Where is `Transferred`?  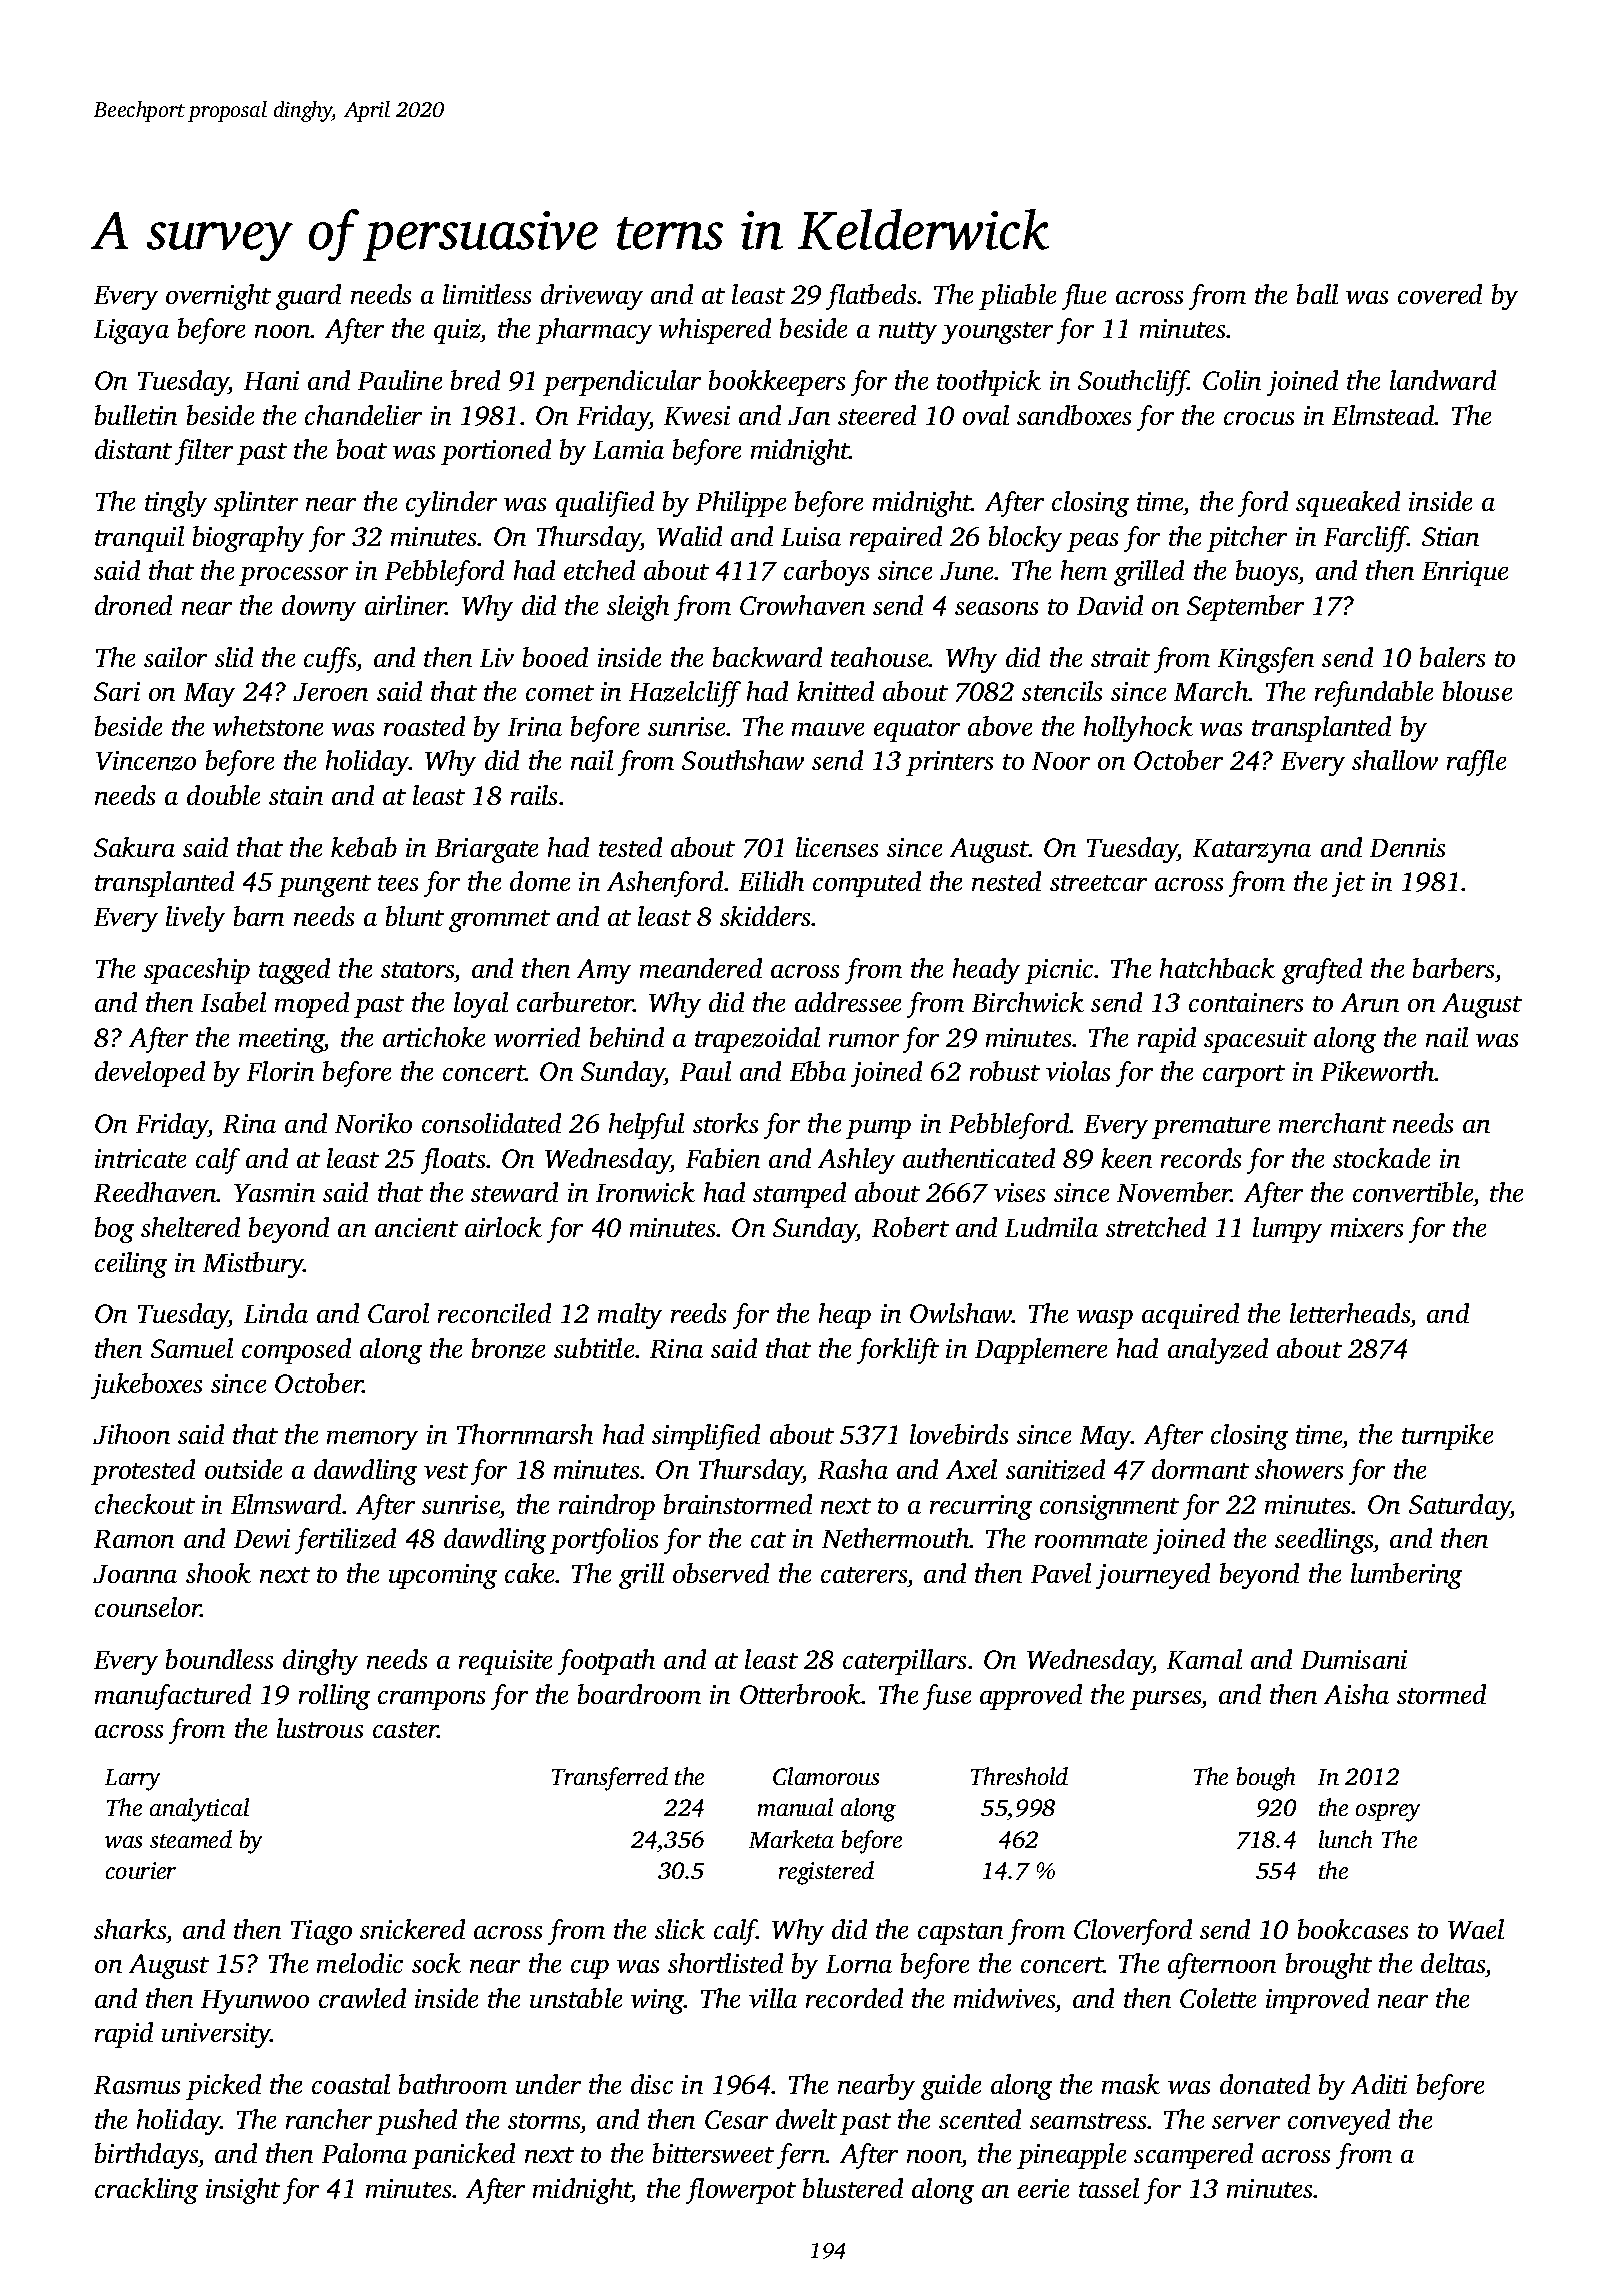
Transferred is located at coordinates (610, 1779).
